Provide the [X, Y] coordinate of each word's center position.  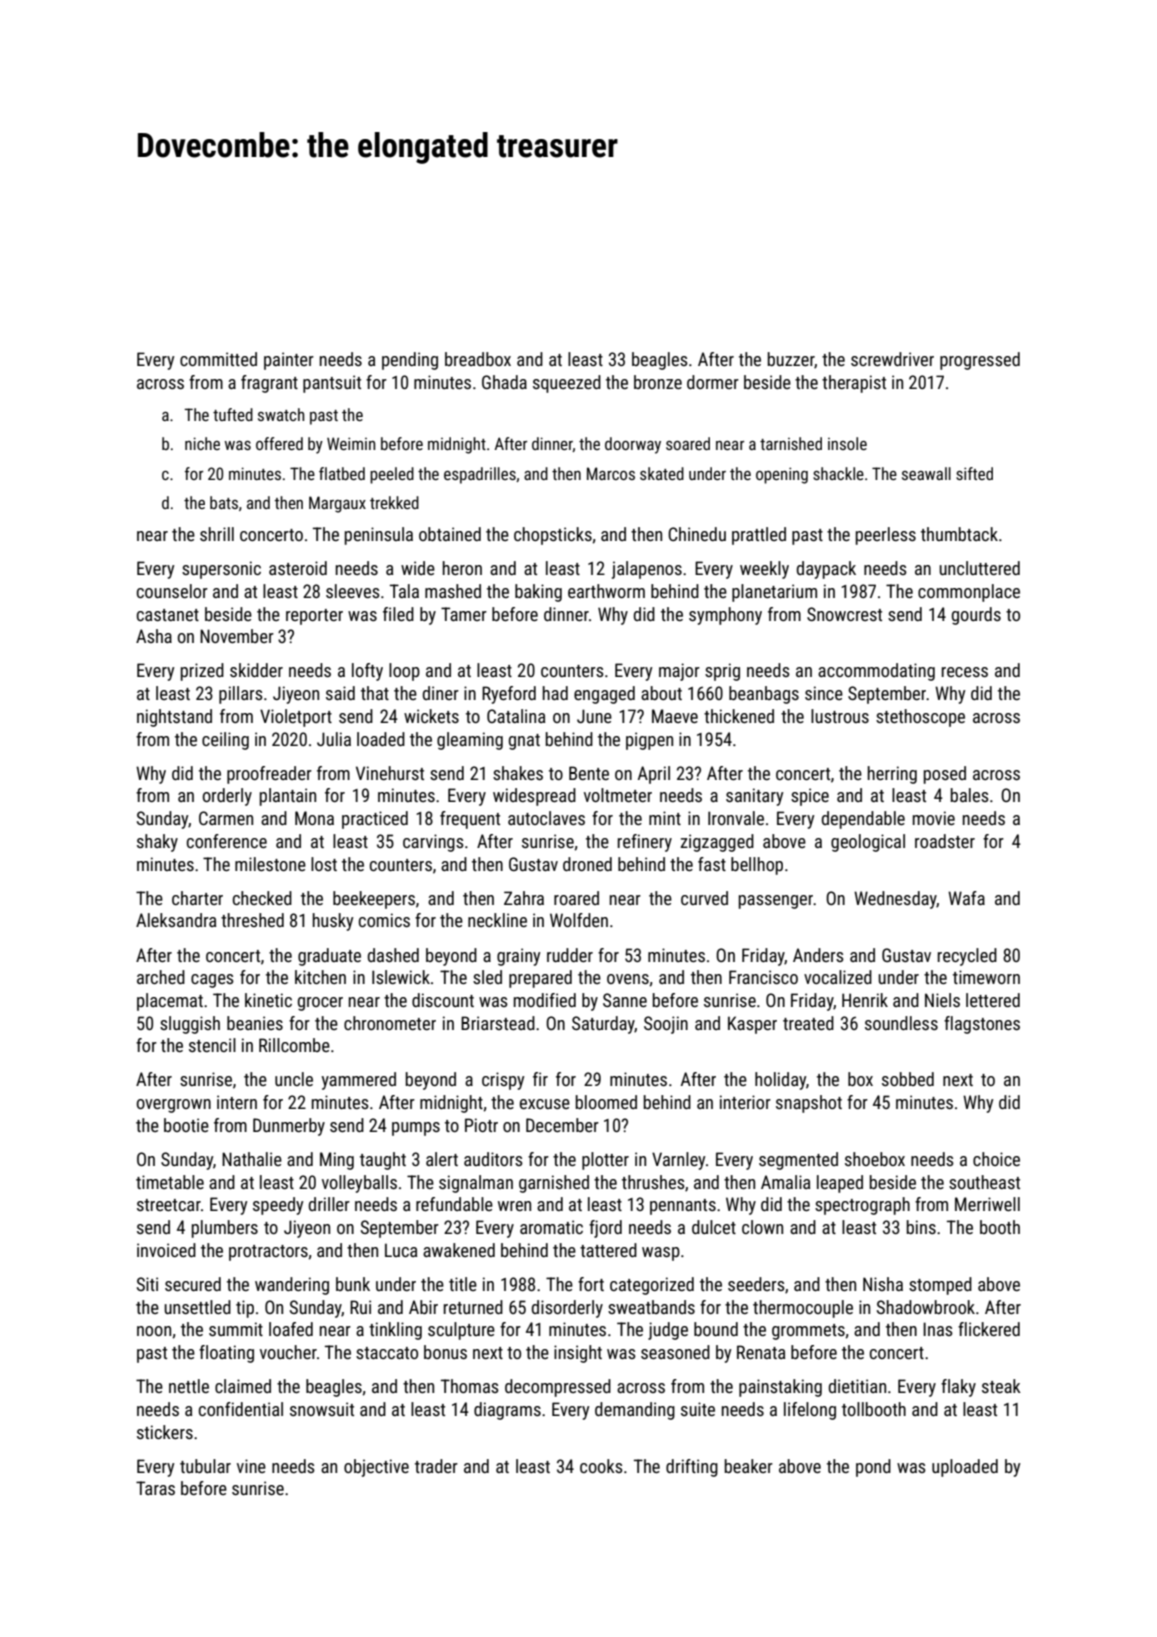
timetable [170, 1182]
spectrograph [862, 1206]
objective [376, 1468]
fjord [605, 1229]
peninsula [379, 536]
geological [868, 843]
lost [324, 864]
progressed [980, 361]
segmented [798, 1161]
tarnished [791, 443]
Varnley [678, 1161]
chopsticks [553, 536]
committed [218, 359]
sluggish [190, 1025]
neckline [497, 920]
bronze [658, 382]
